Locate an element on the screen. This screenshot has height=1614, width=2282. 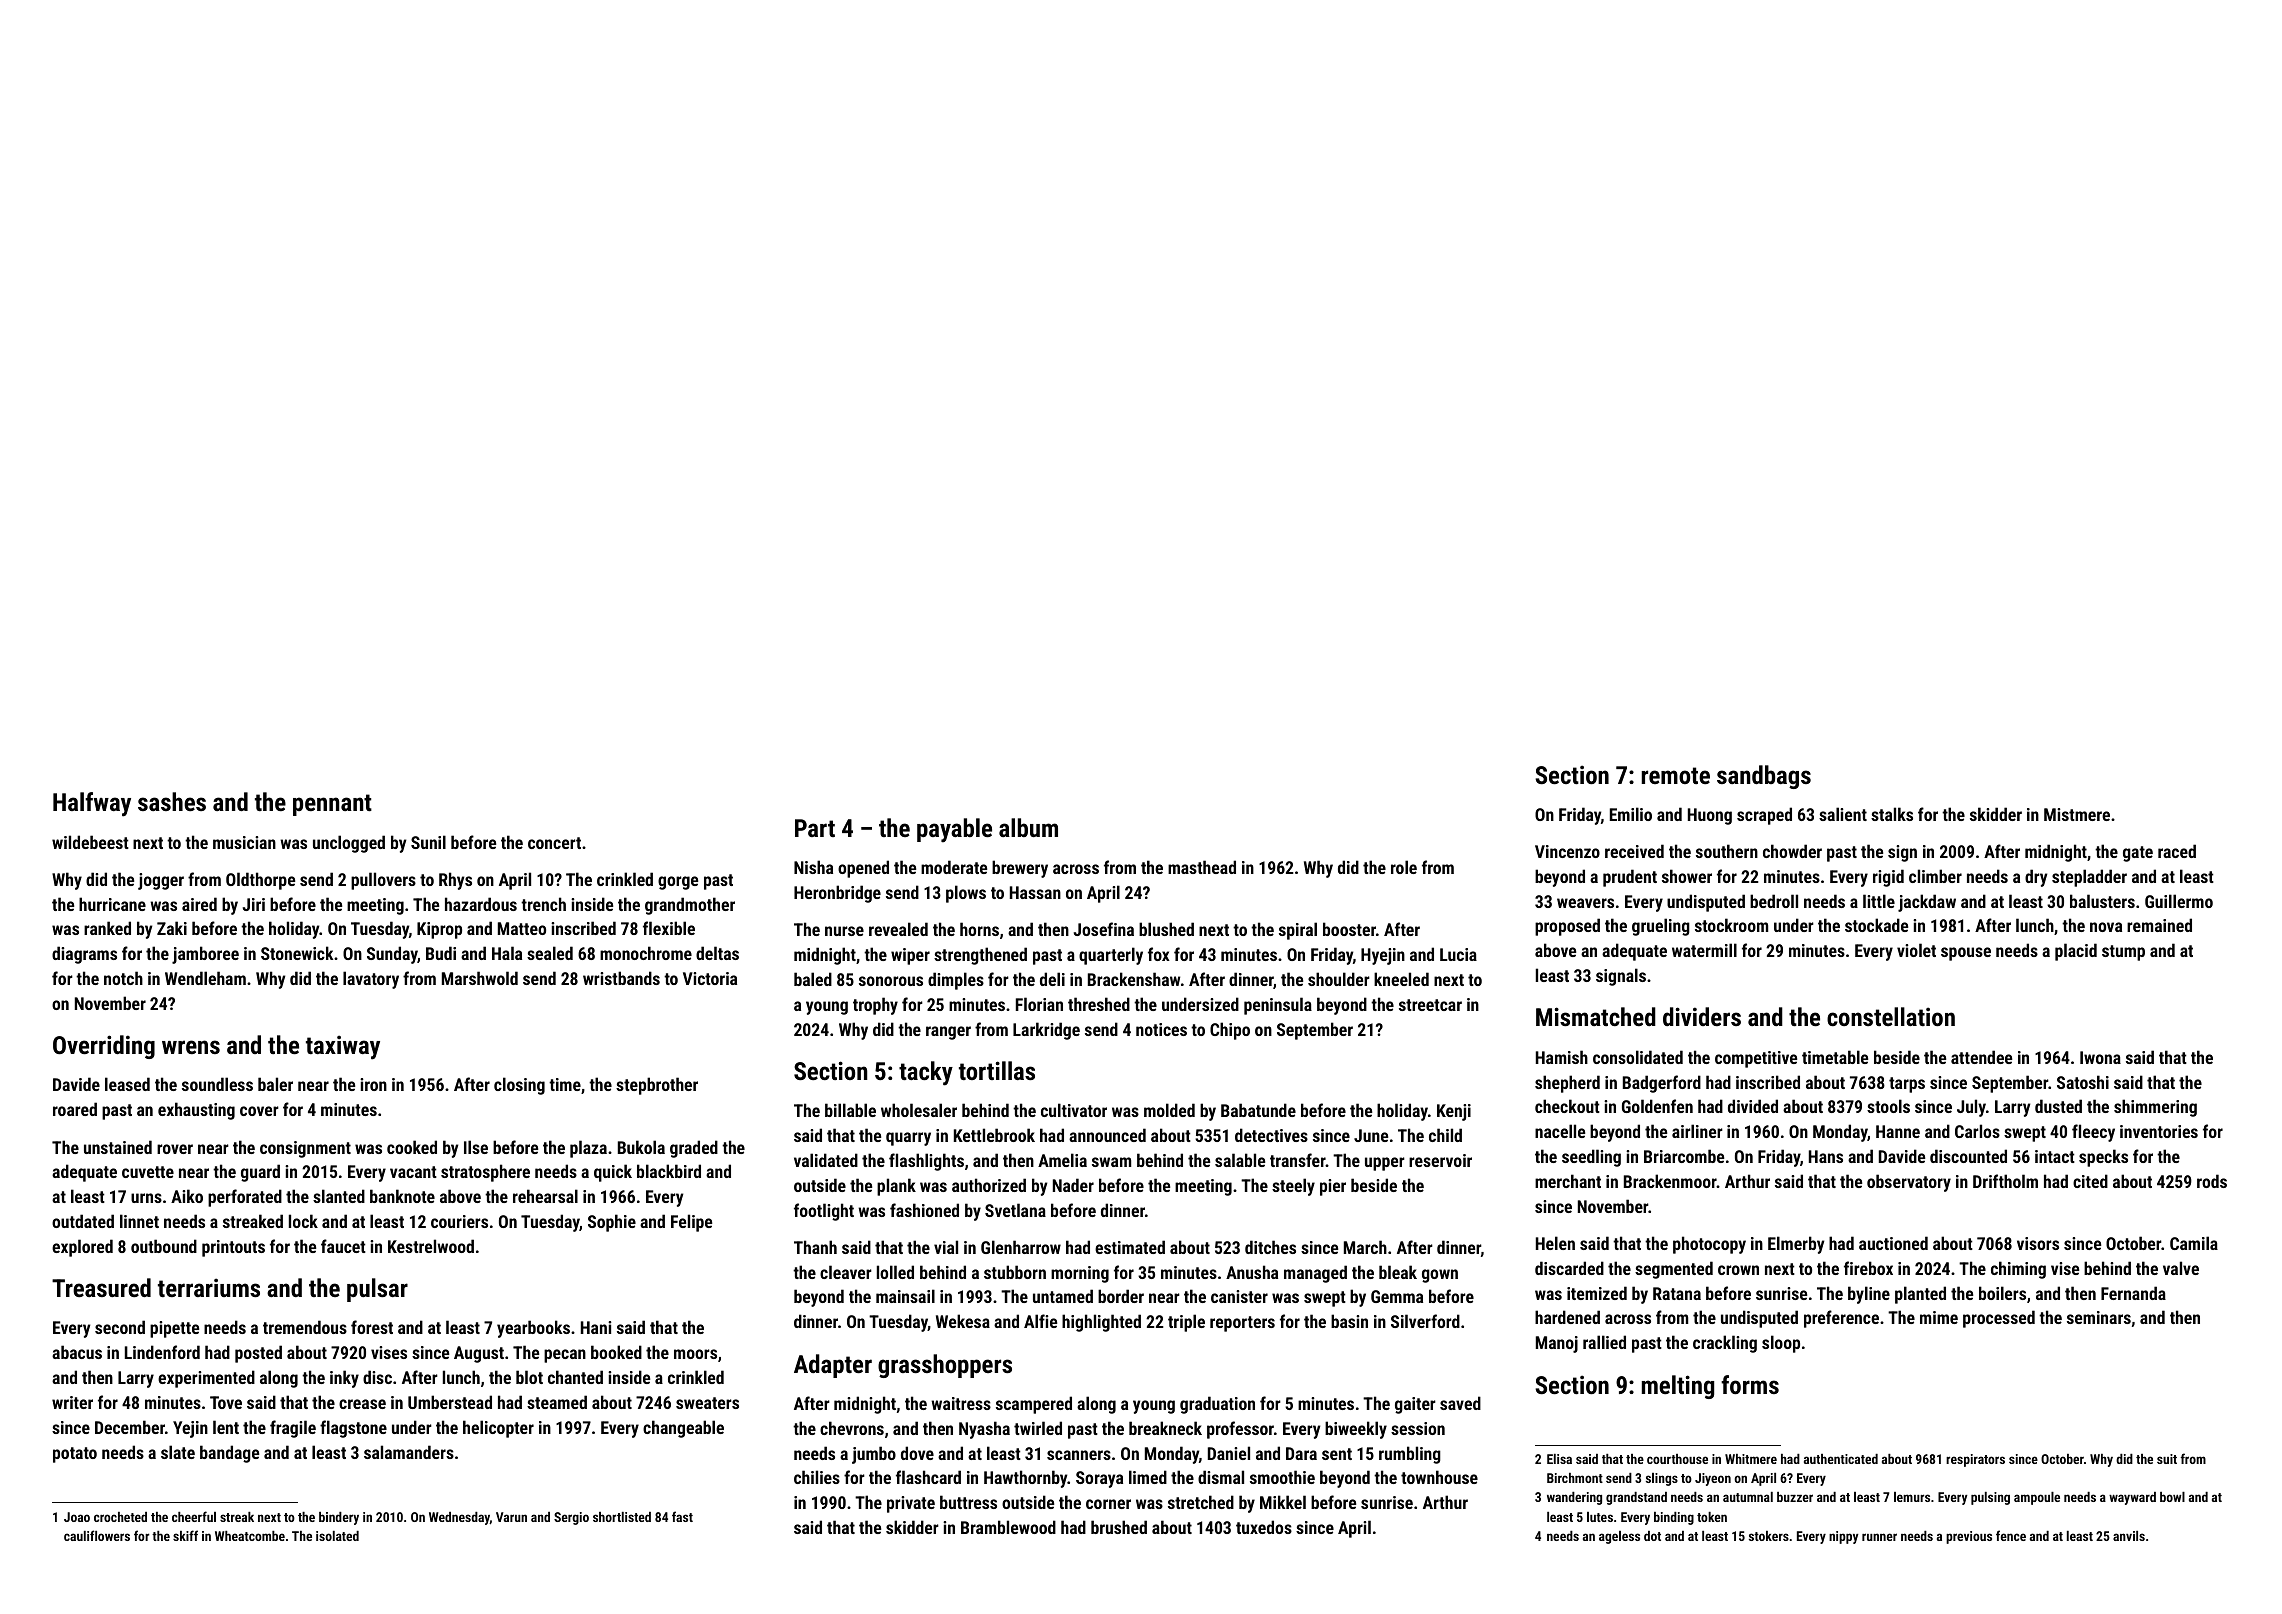
Hans is located at coordinates (1826, 1156).
